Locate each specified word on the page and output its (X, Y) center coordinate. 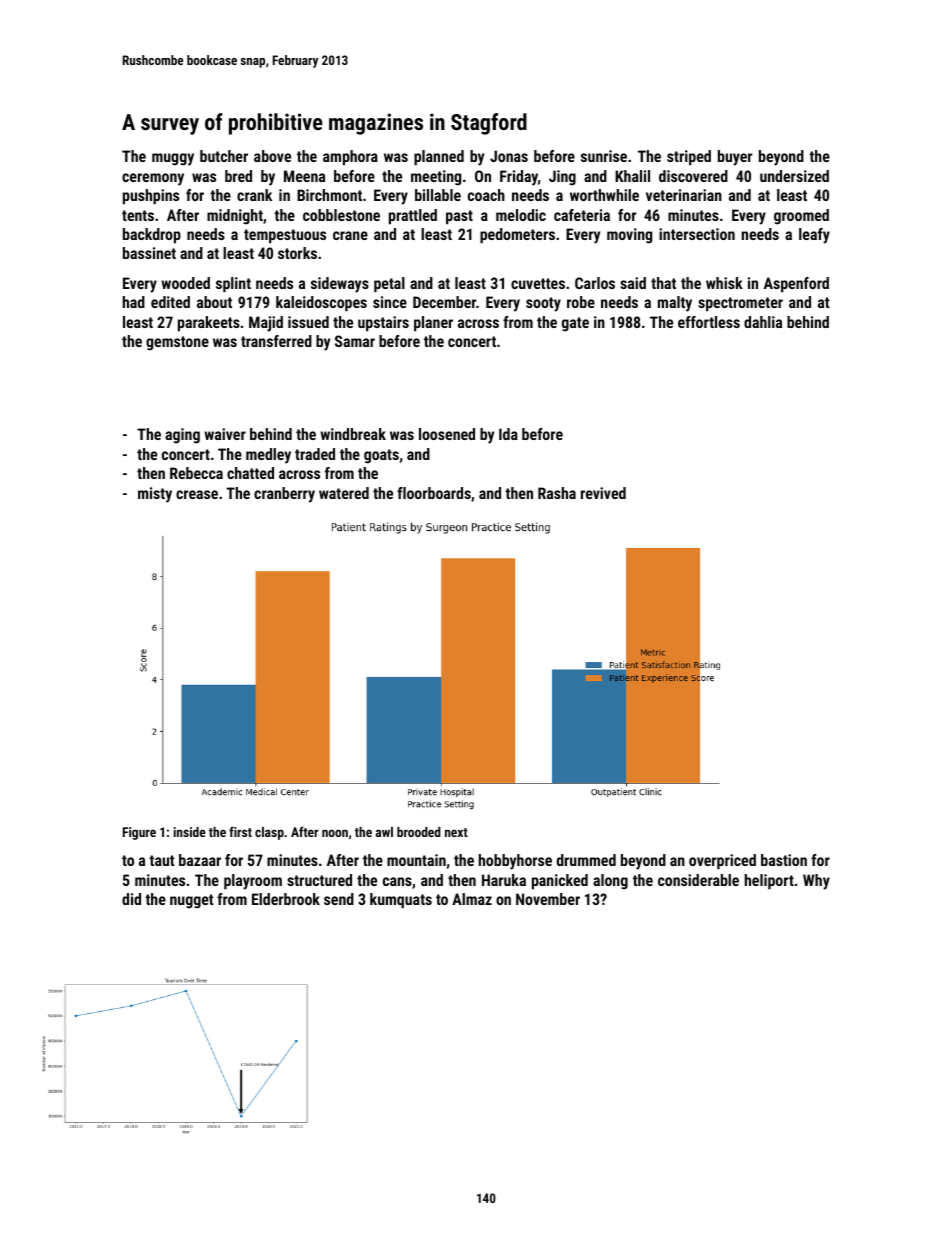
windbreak (353, 434)
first (240, 831)
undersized (794, 176)
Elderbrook (286, 899)
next (456, 832)
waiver (225, 434)
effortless (709, 322)
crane (350, 235)
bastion (784, 860)
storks (297, 253)
